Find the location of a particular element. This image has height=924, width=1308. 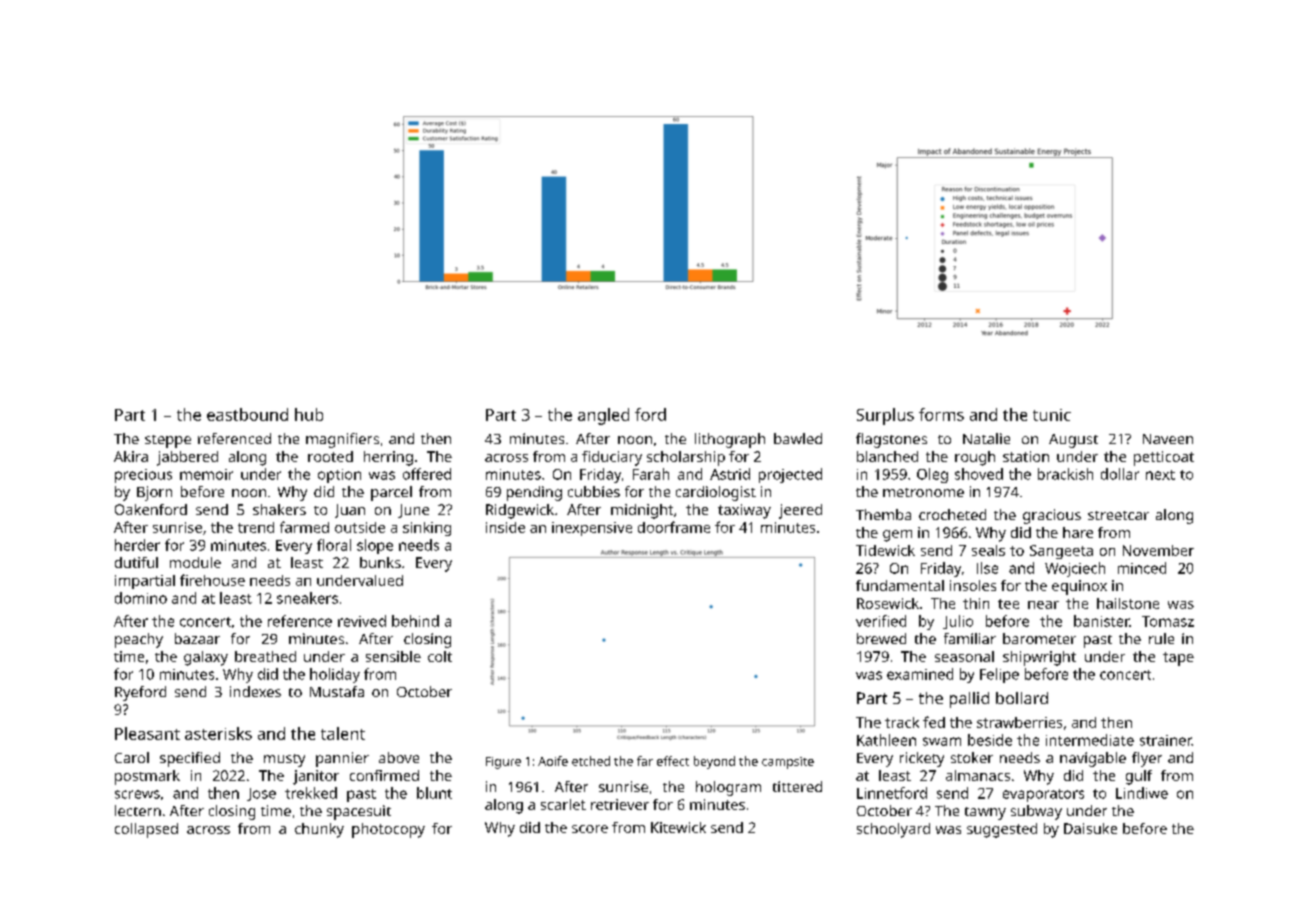

hub is located at coordinates (309, 414).
